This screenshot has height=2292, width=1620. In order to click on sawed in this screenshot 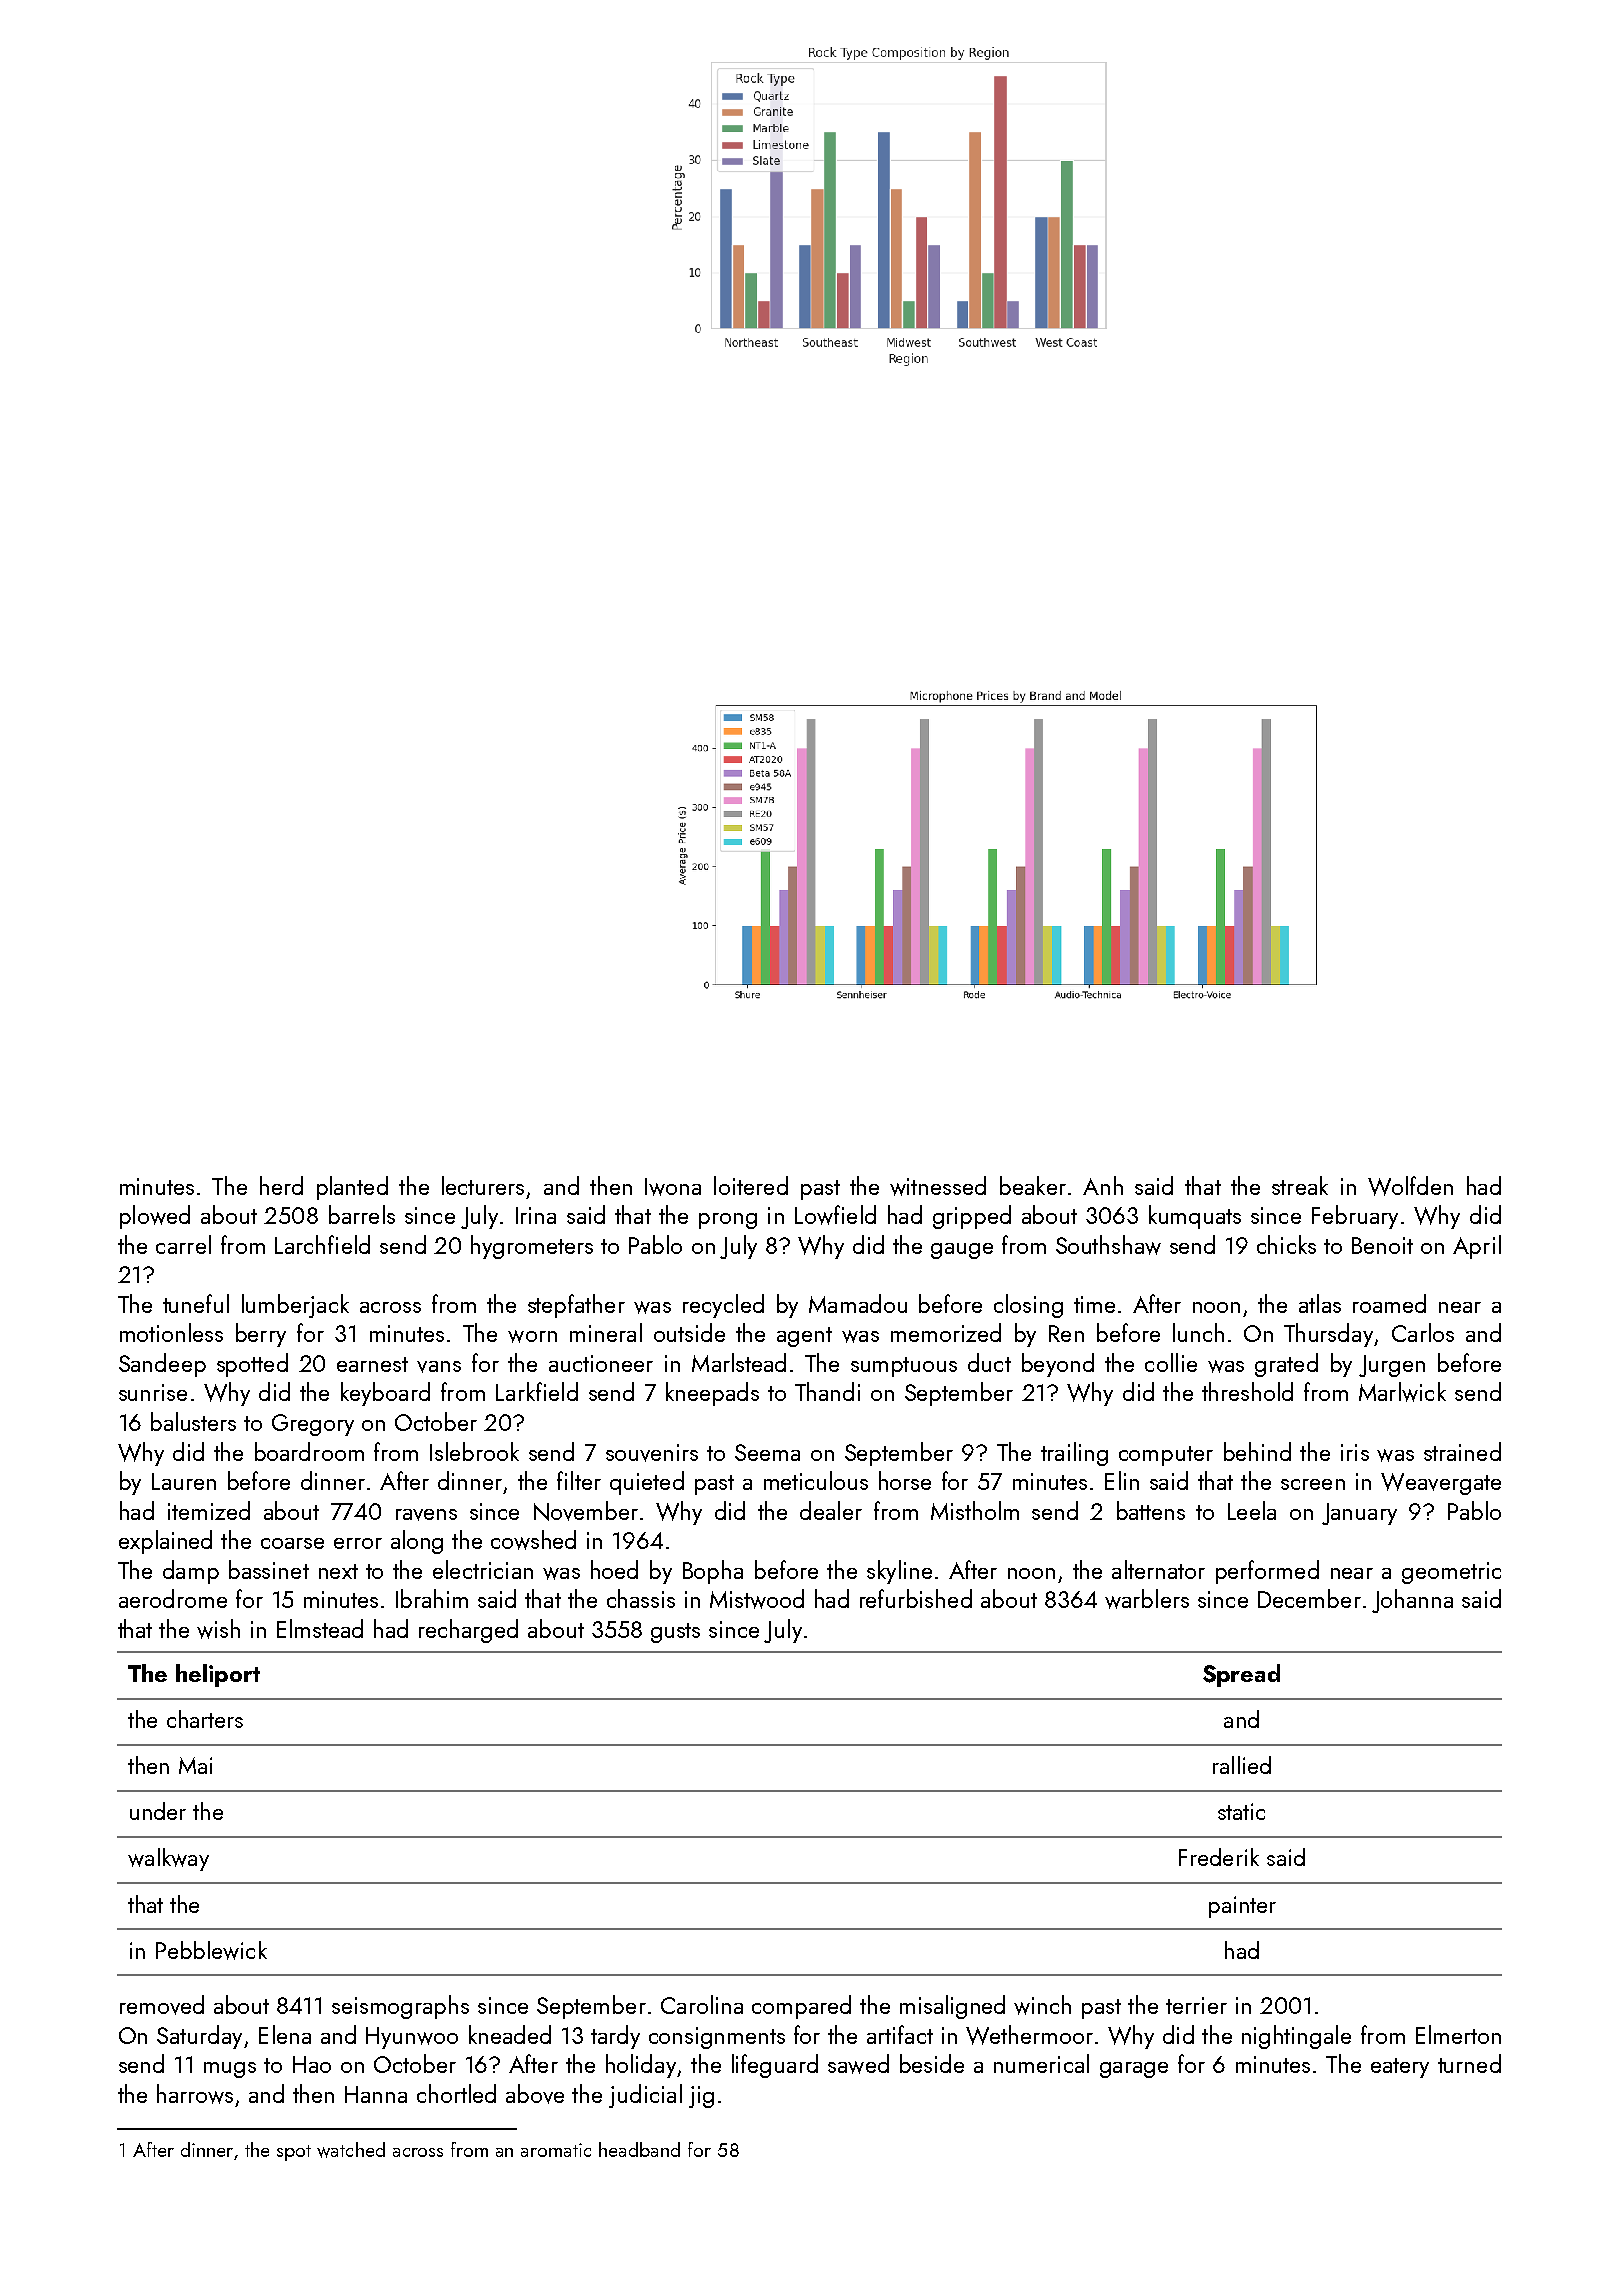, I will do `click(858, 2064)`.
